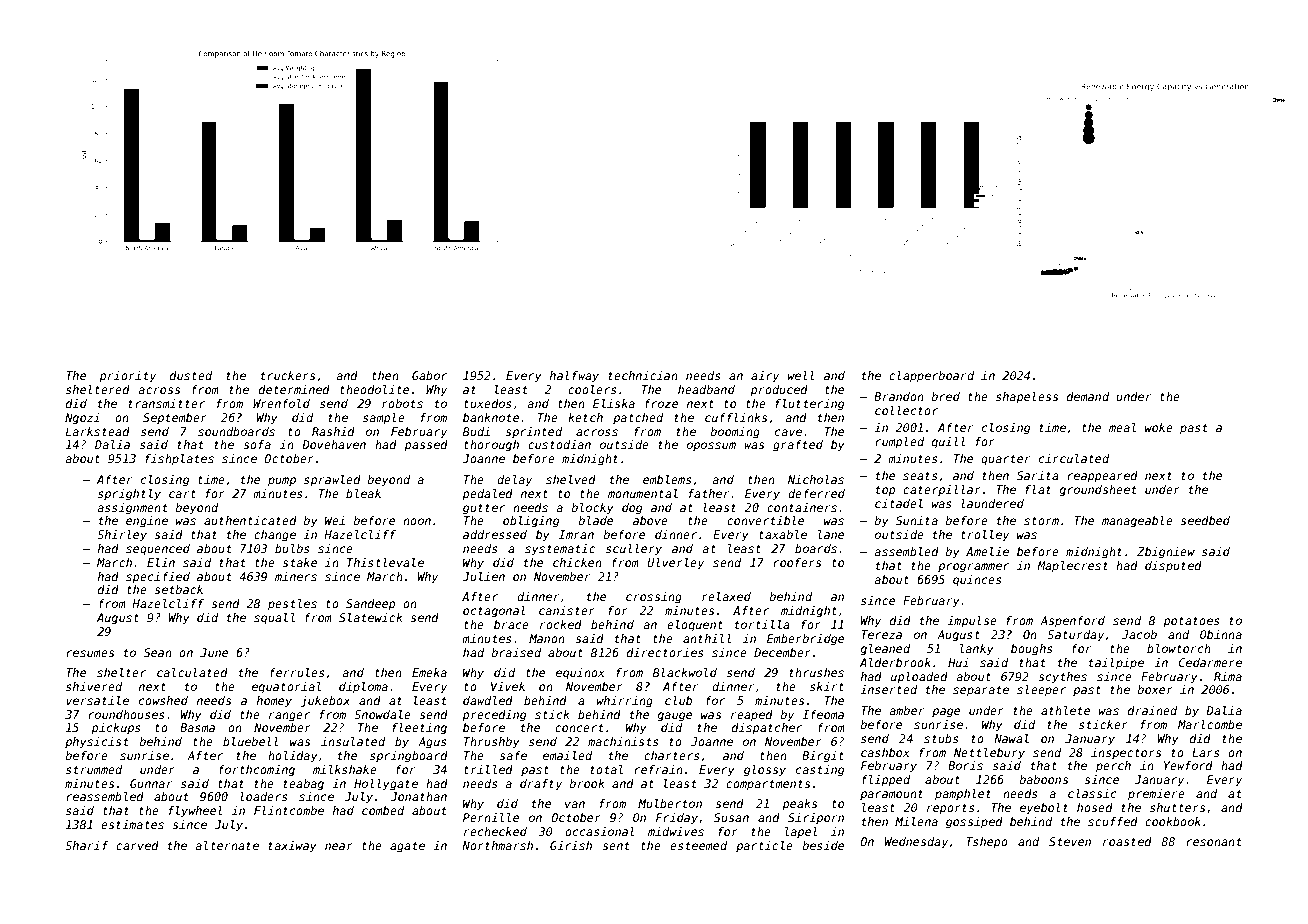 Image resolution: width=1308 pixels, height=924 pixels. Describe the element at coordinates (567, 755) in the page. I see `emailed` at that location.
